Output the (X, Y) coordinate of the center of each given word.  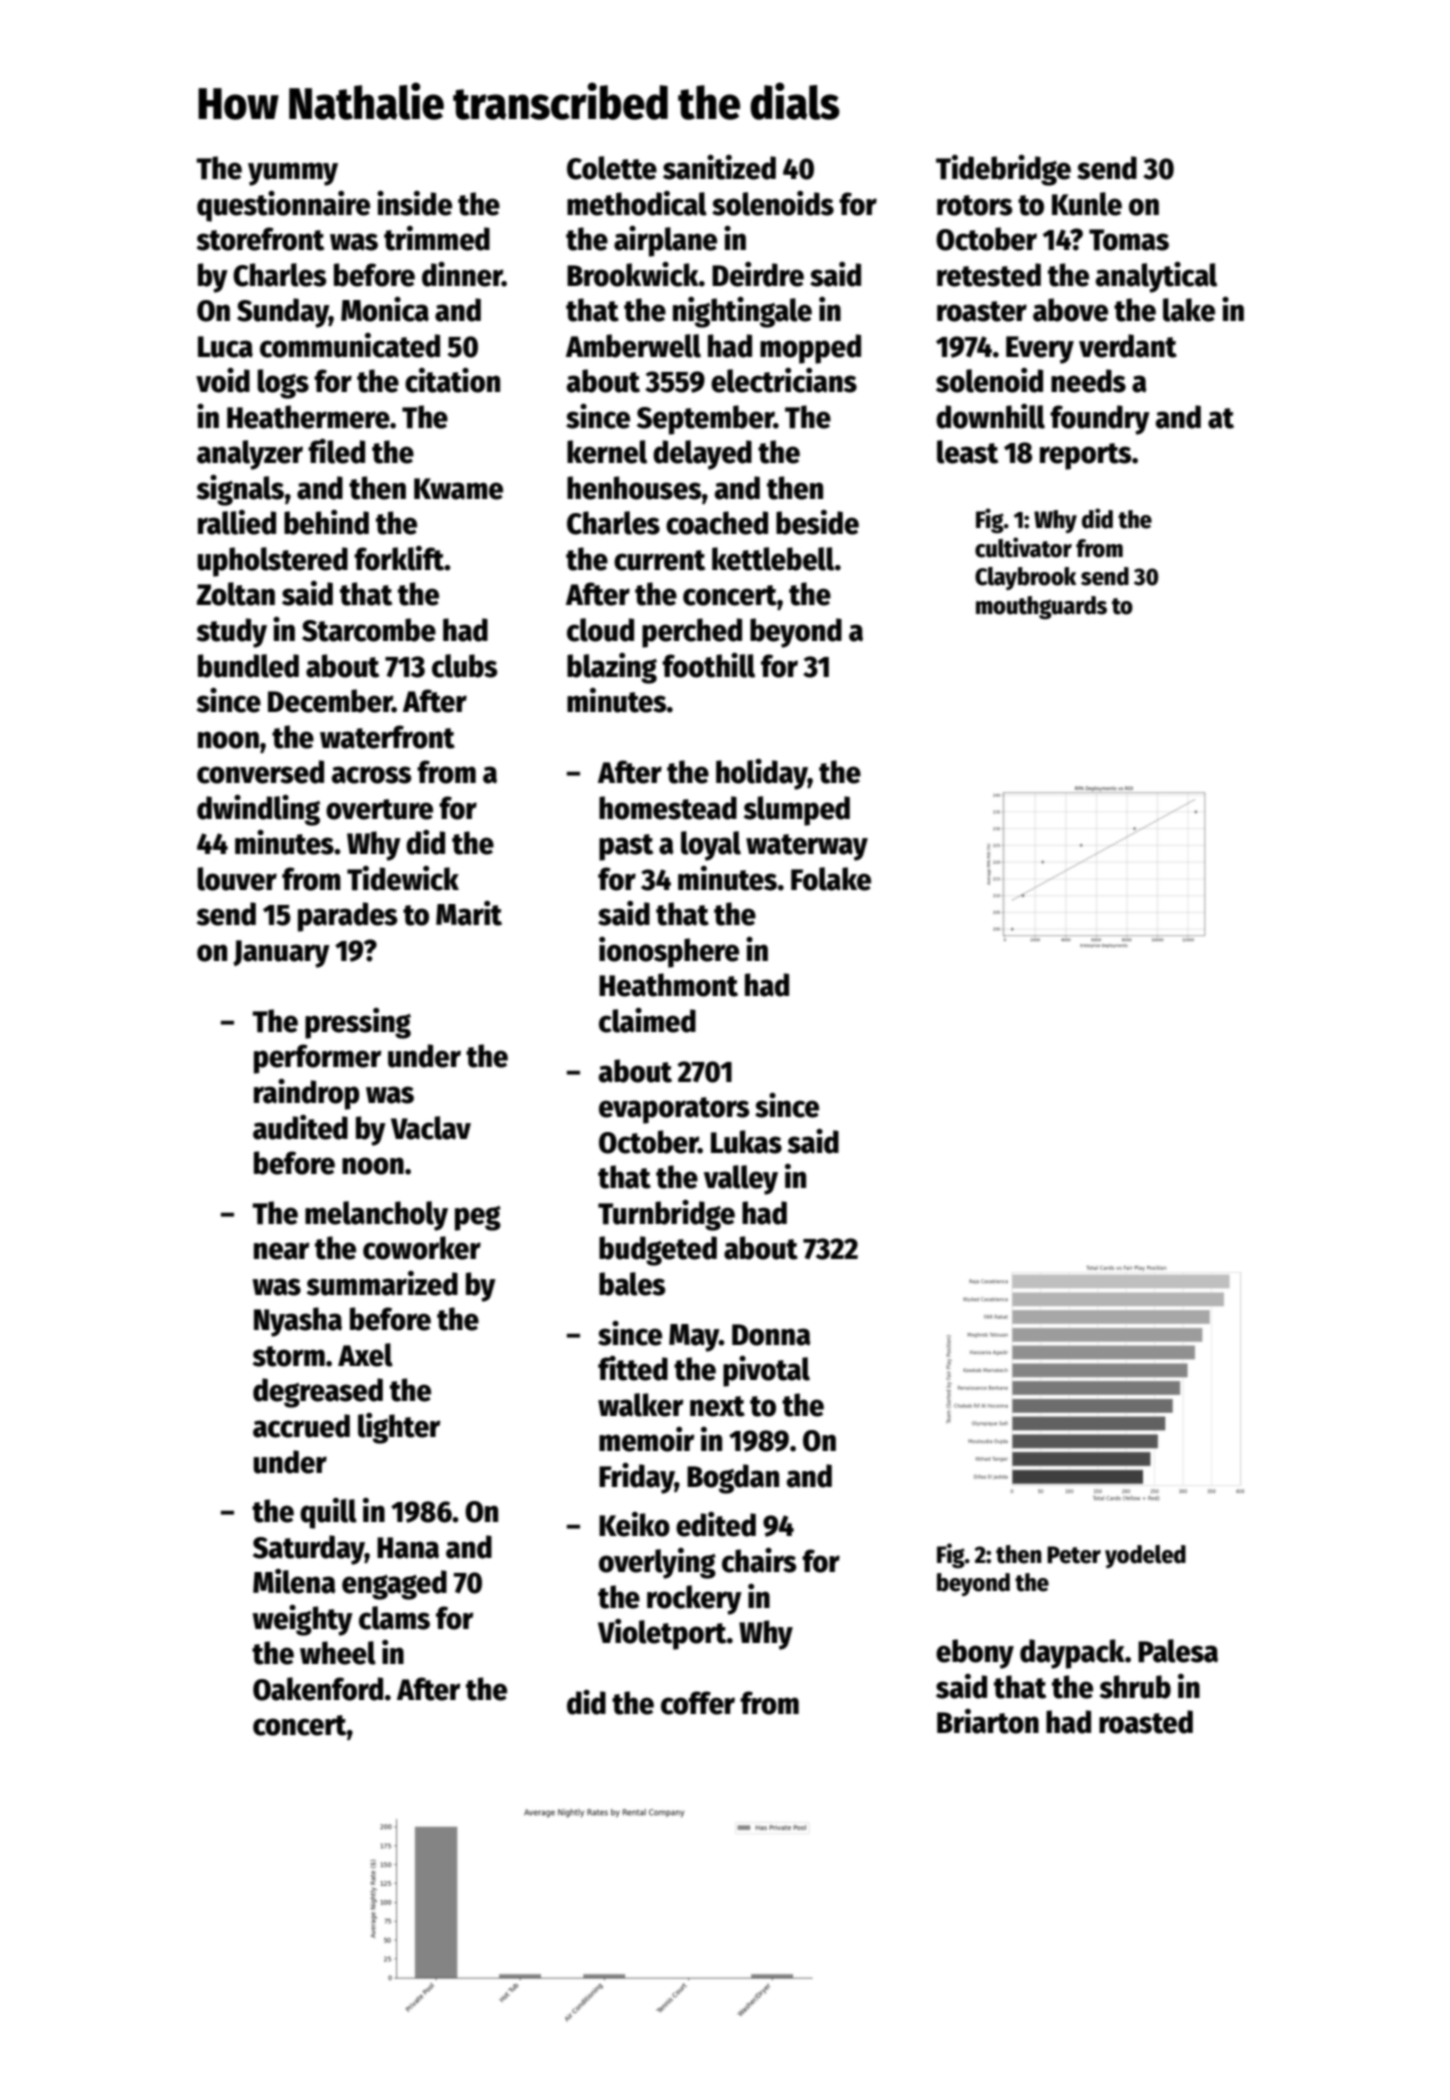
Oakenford (318, 1689)
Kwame (458, 489)
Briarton (988, 1721)
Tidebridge (1003, 170)
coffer (698, 1703)
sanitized (719, 167)
